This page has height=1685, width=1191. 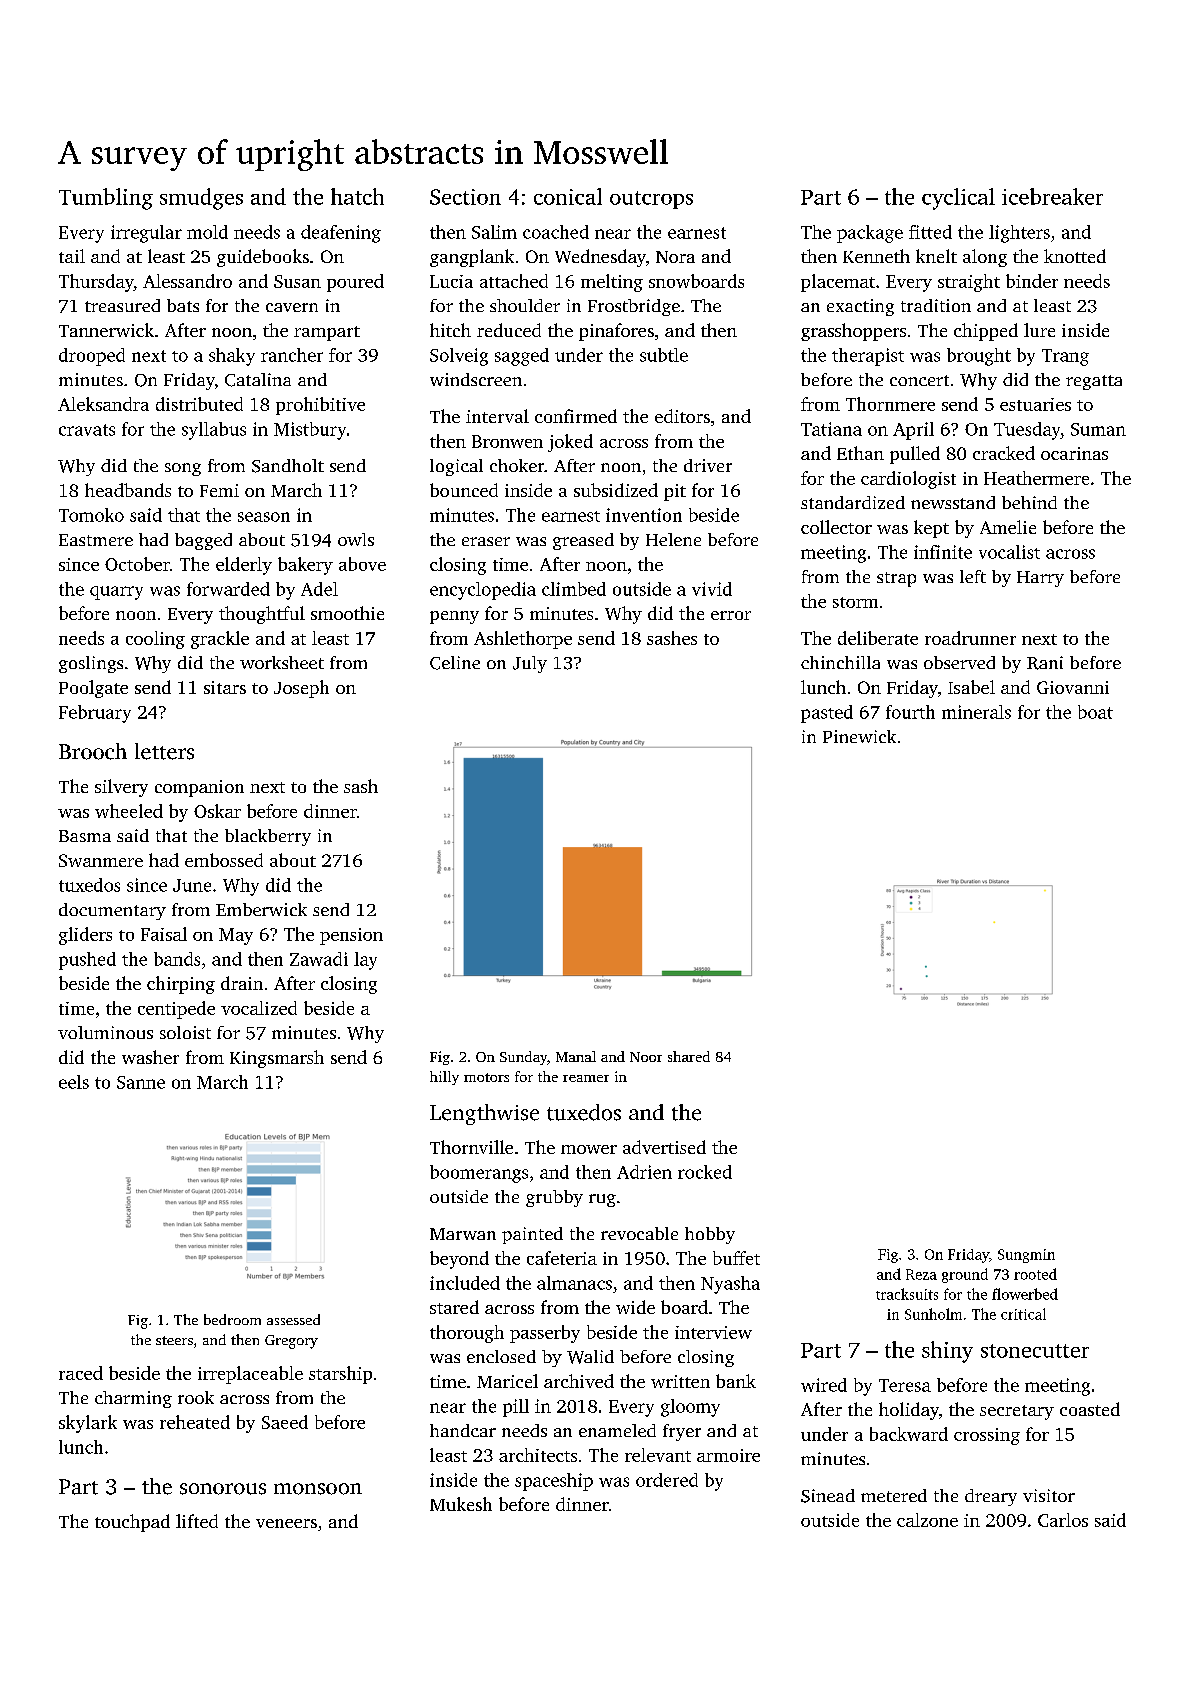 What do you see at coordinates (853, 502) in the page?
I see `standardized` at bounding box center [853, 502].
